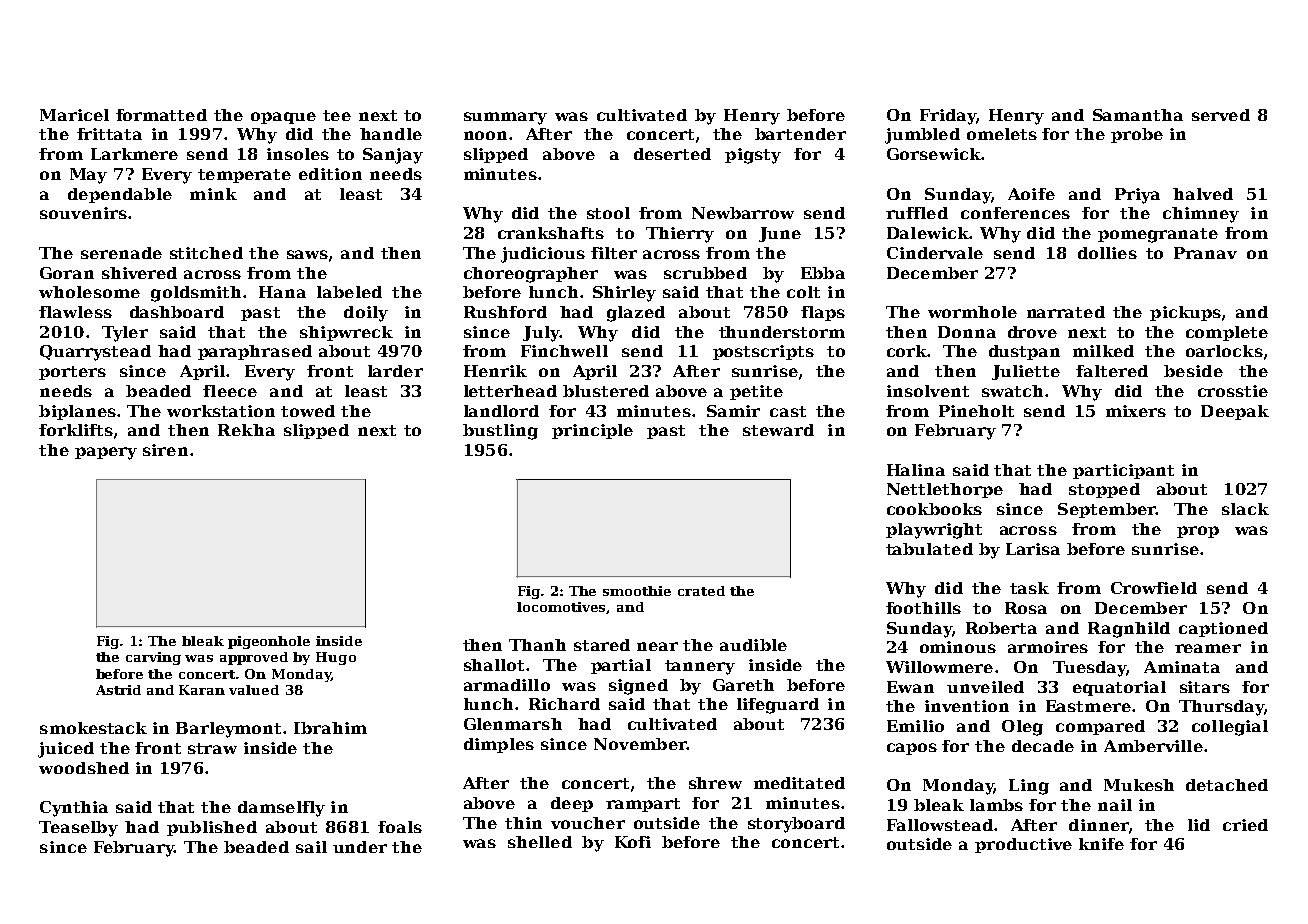 This document has height=924, width=1308. I want to click on Samantha, so click(1138, 115).
